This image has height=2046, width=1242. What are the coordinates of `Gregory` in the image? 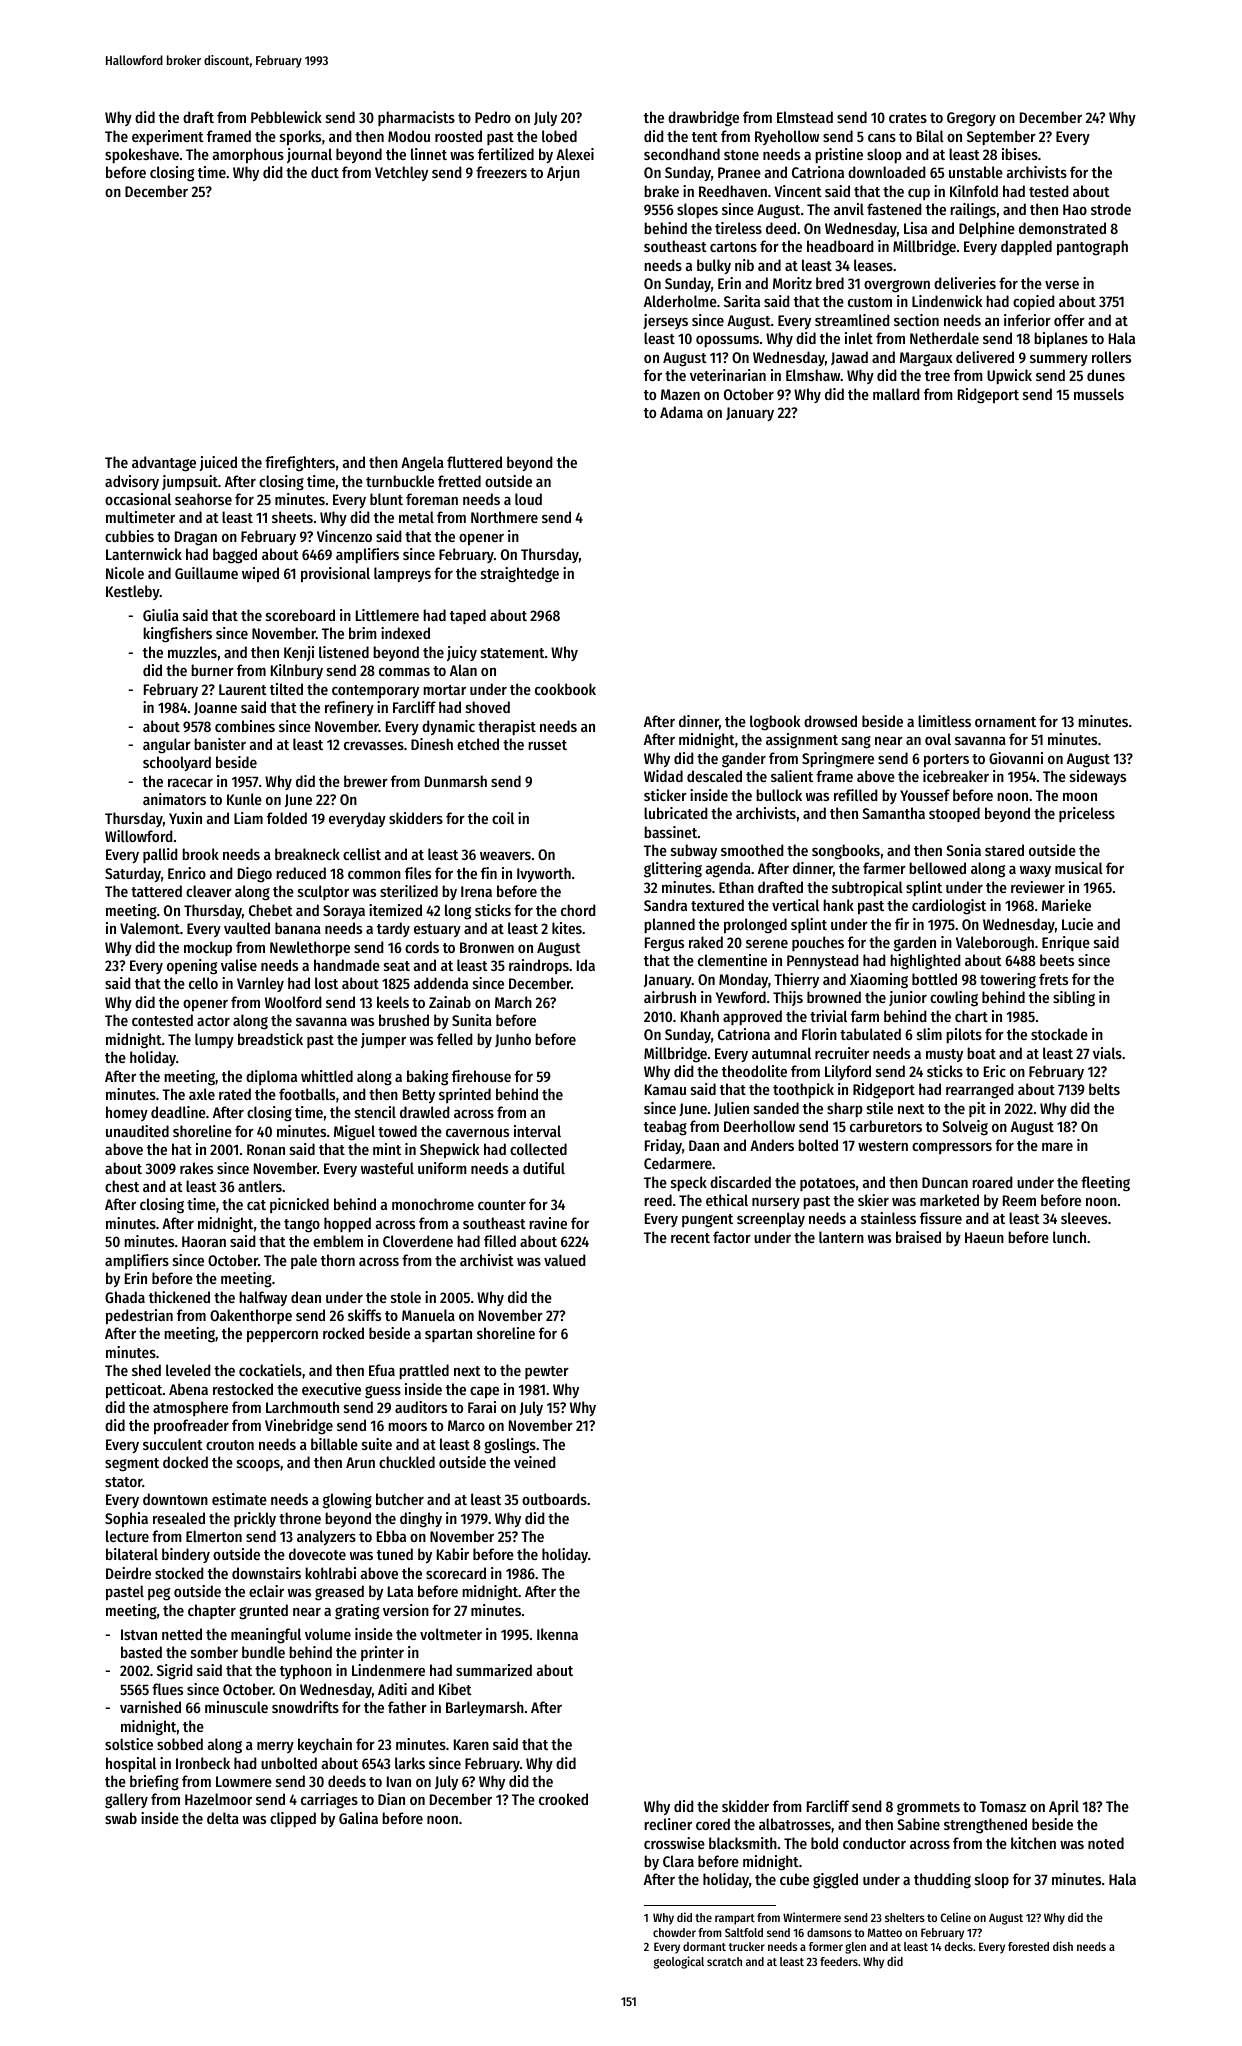 It's located at (971, 119).
